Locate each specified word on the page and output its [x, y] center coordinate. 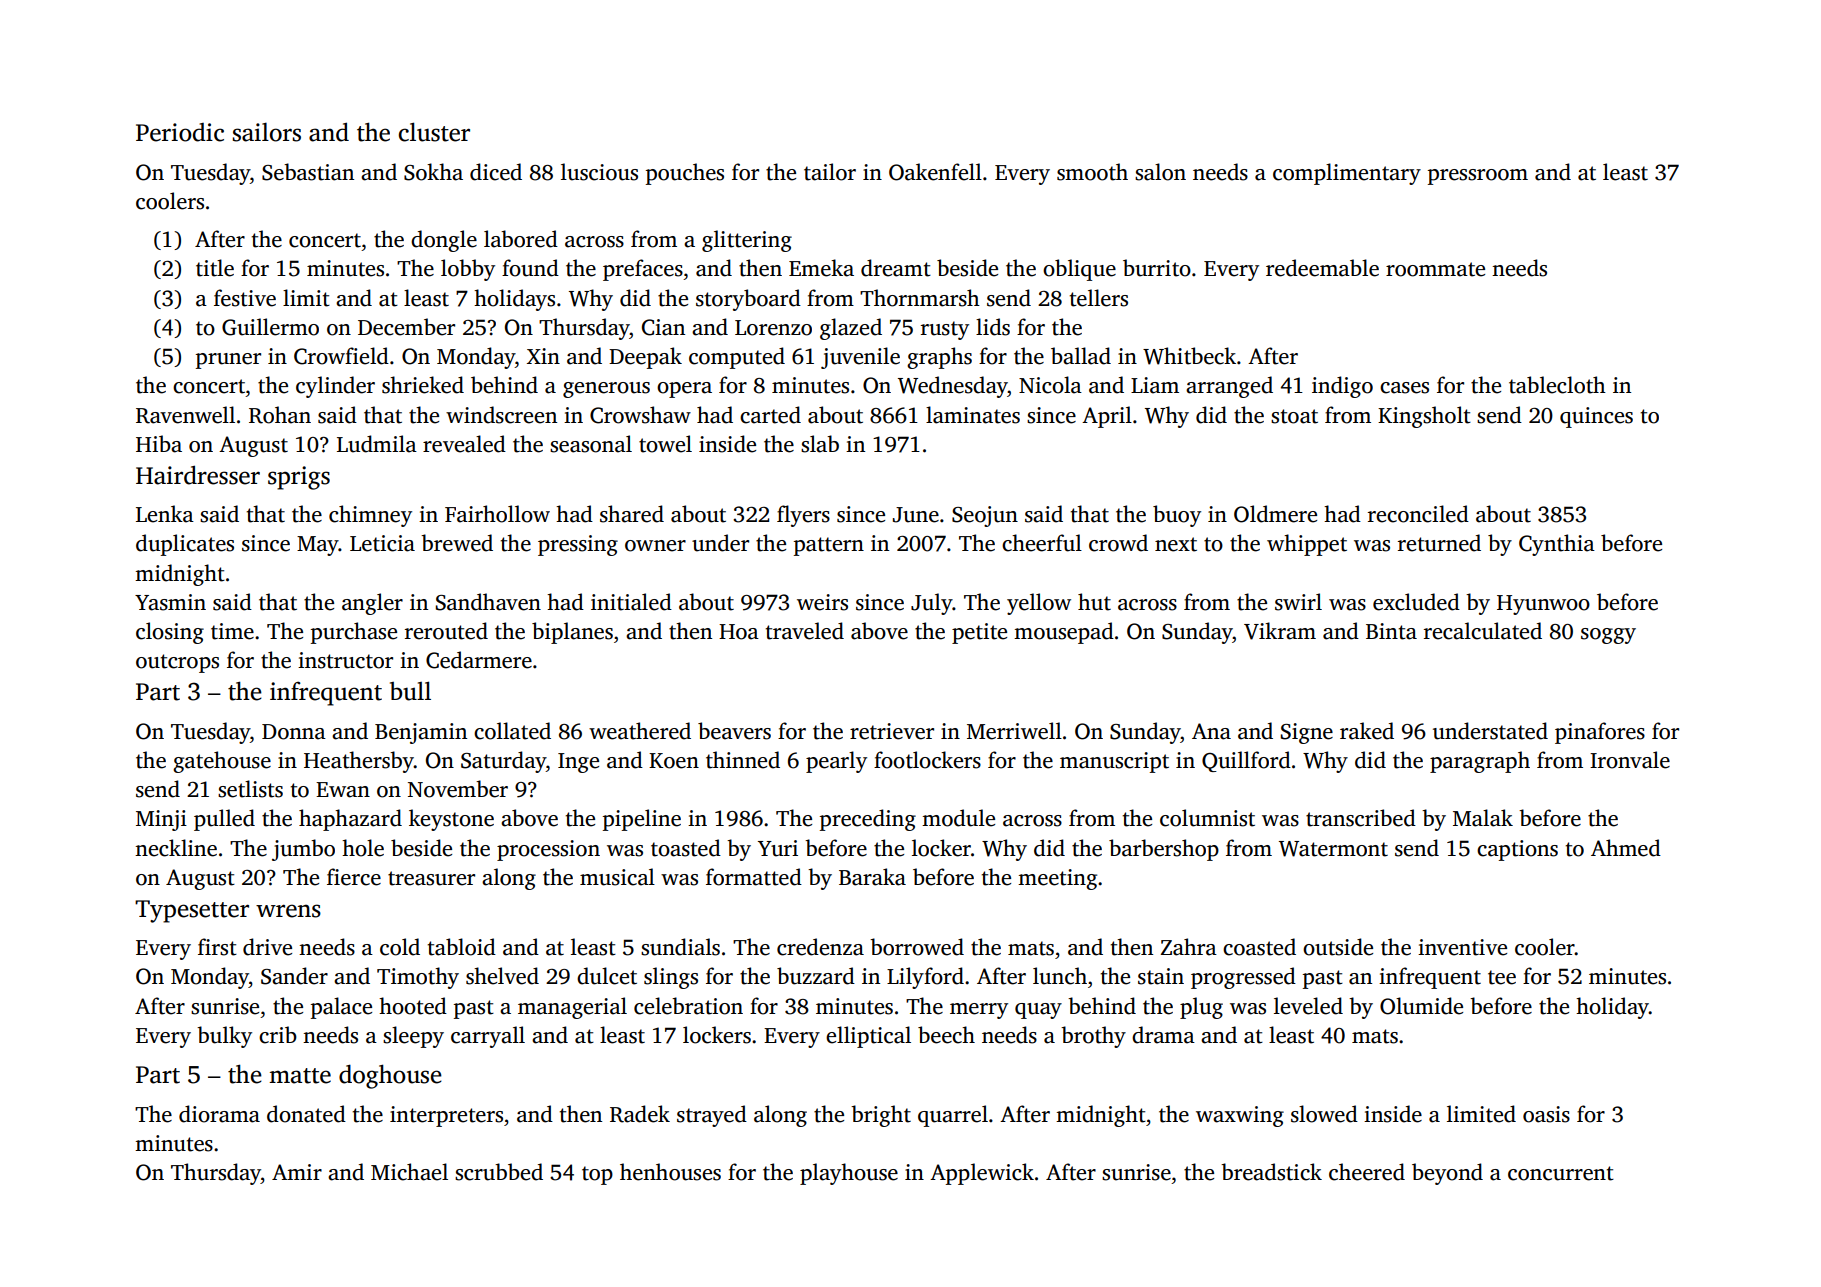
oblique [1079, 270]
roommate [1435, 269]
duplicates [185, 545]
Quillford [1246, 761]
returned [1439, 543]
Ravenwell [185, 415]
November [458, 789]
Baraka [872, 877]
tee [1502, 977]
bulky [224, 1037]
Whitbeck [1189, 356]
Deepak [645, 358]
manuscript [1114, 762]
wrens [288, 911]
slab [820, 444]
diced [496, 172]
